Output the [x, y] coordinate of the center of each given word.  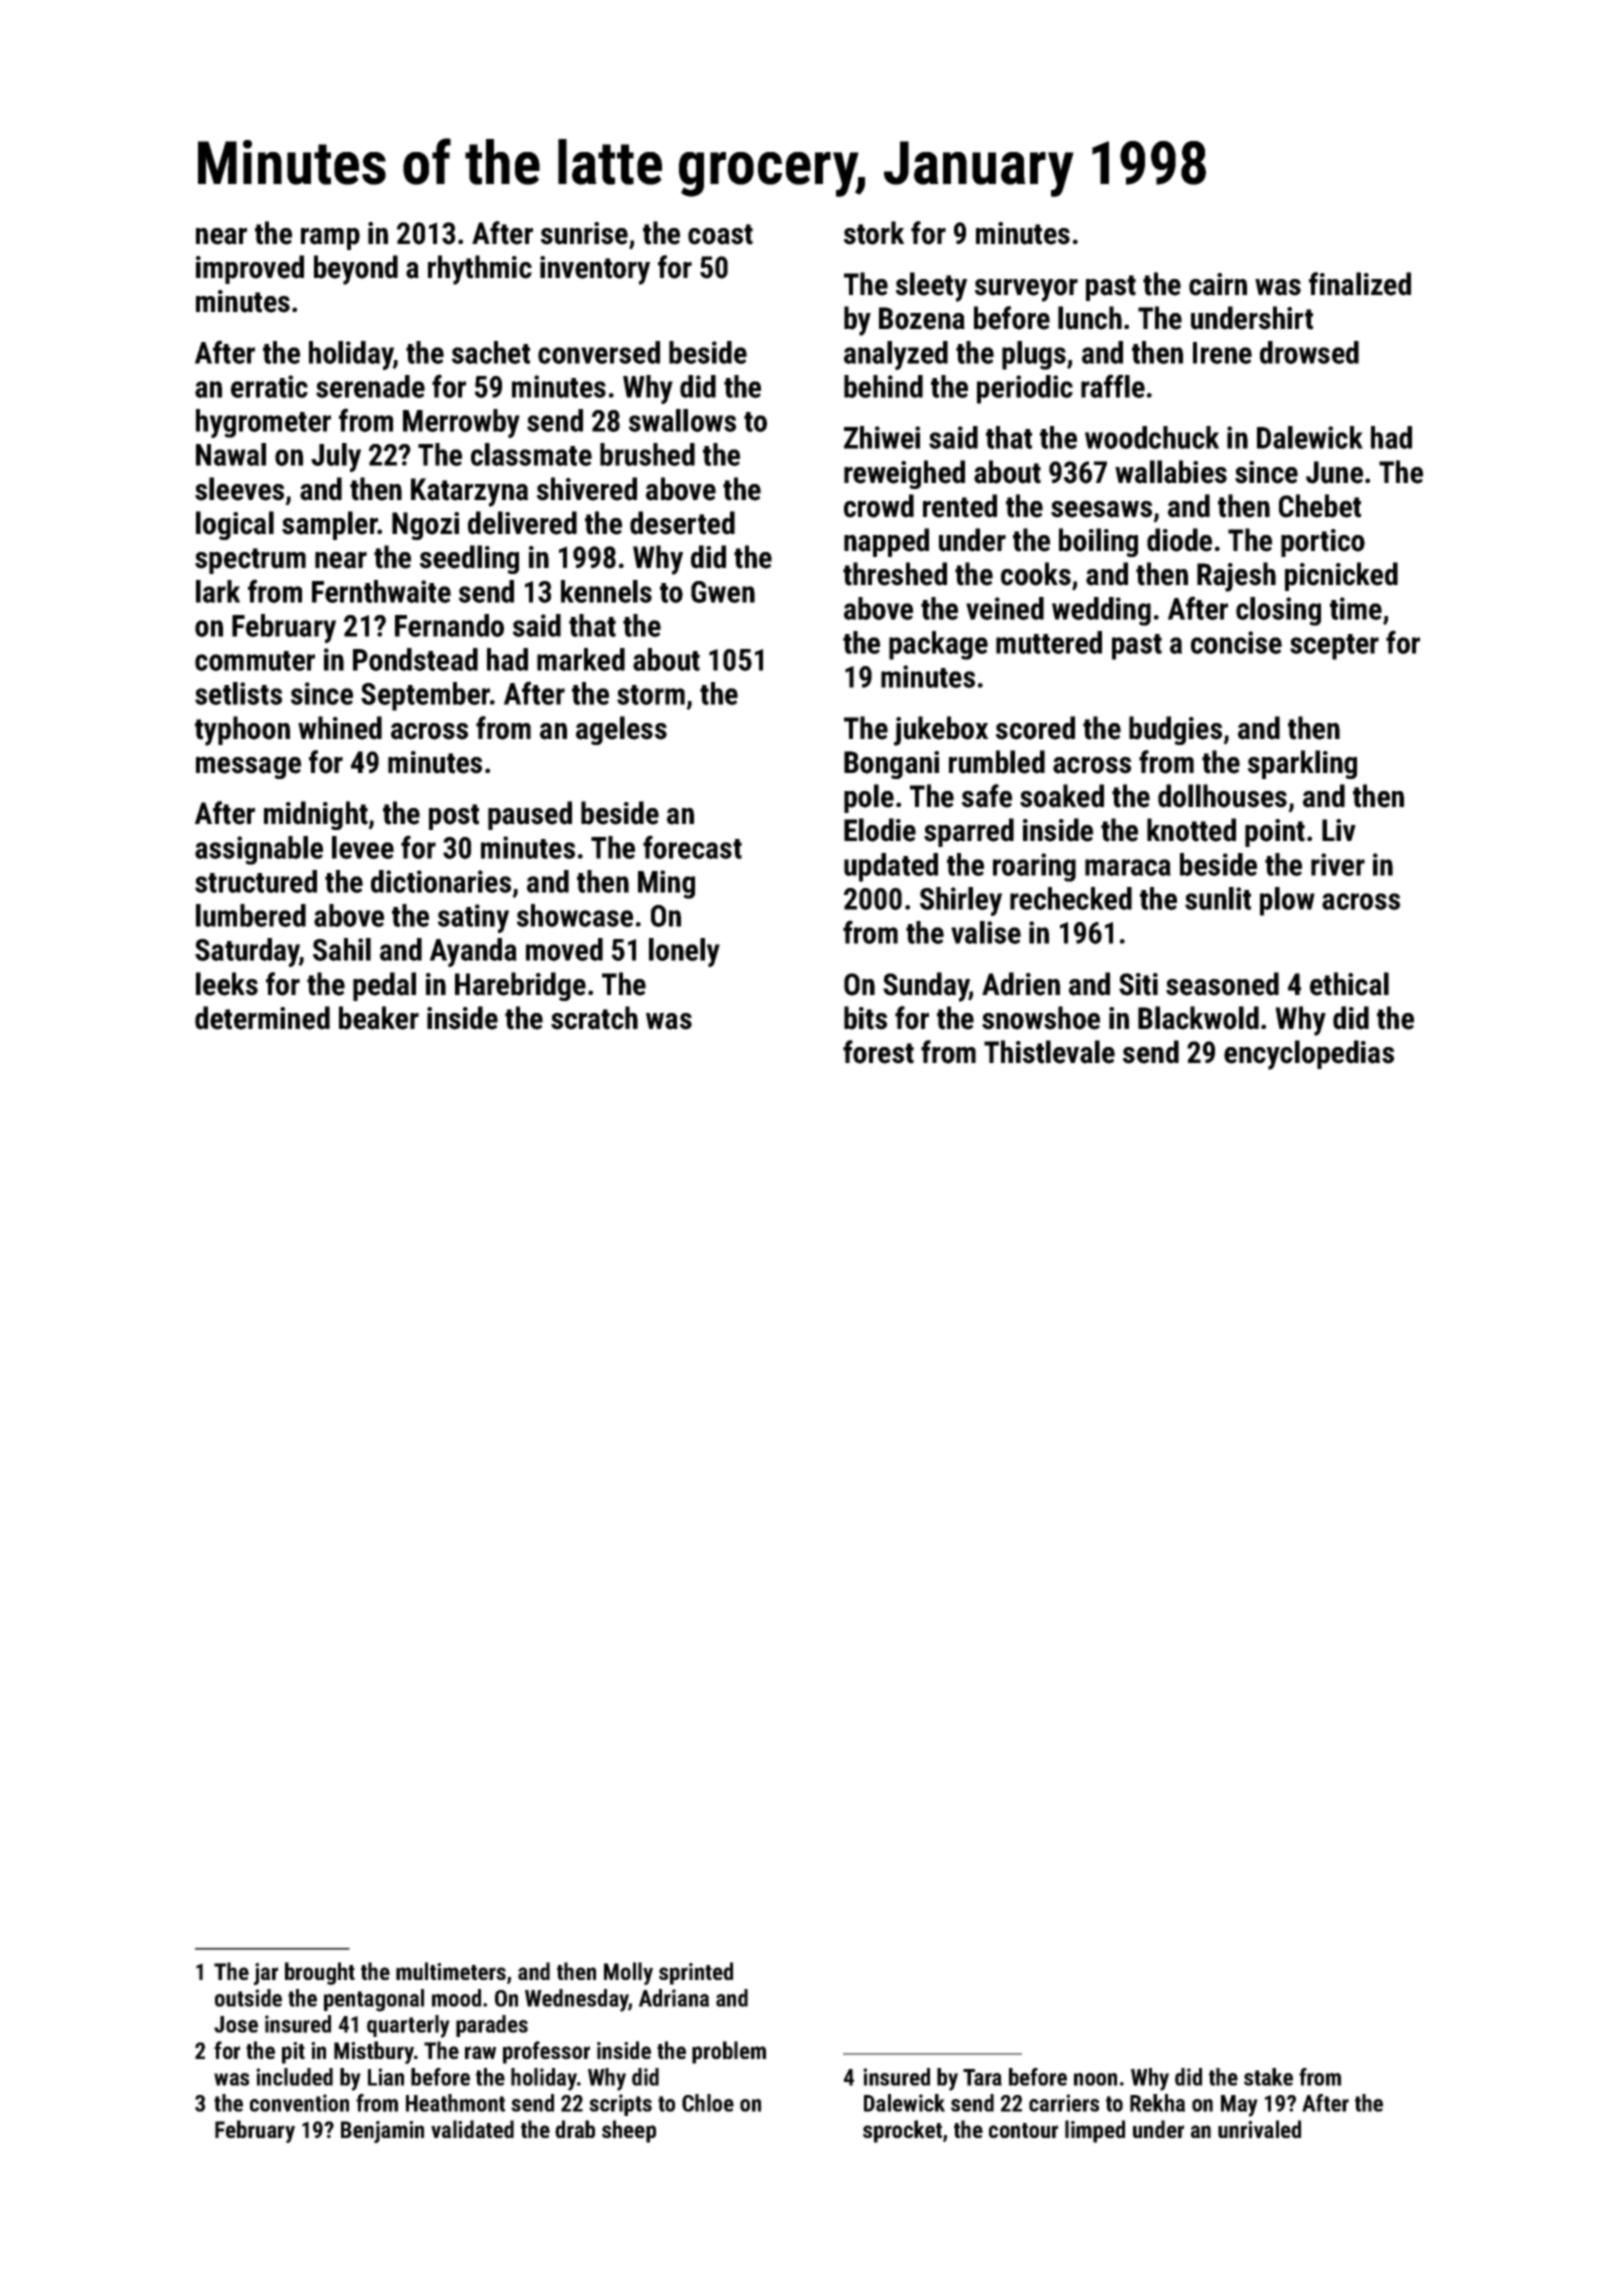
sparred [969, 832]
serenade [370, 386]
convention [299, 2103]
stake [1268, 2077]
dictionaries [441, 881]
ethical [1349, 984]
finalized [1360, 284]
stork [874, 233]
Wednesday [577, 2000]
